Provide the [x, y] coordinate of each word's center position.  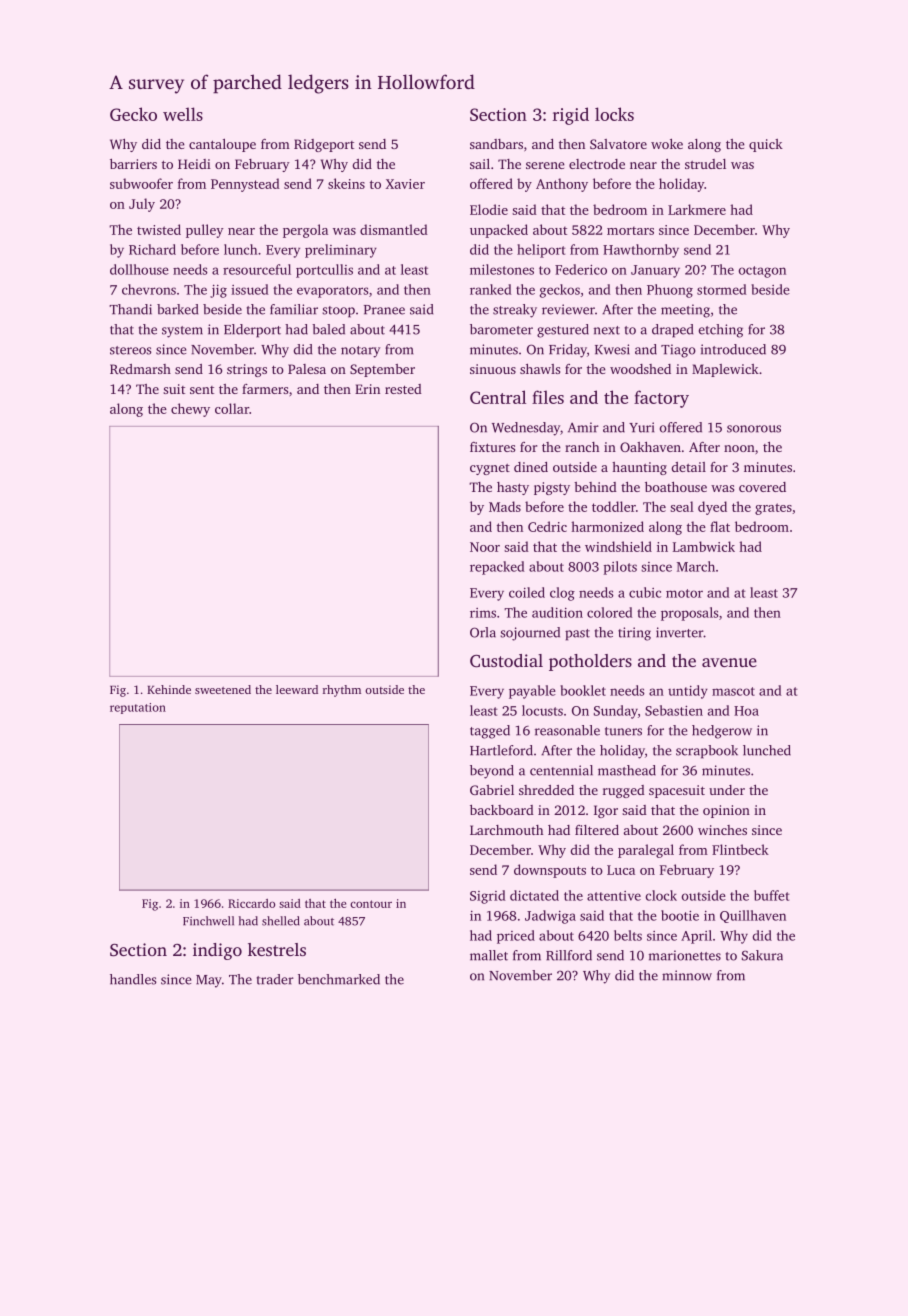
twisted [159, 229]
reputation [138, 708]
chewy [190, 410]
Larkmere [697, 209]
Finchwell [208, 921]
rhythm [342, 691]
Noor [485, 547]
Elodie [489, 209]
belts [628, 935]
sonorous [754, 429]
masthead [627, 770]
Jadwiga [550, 917]
